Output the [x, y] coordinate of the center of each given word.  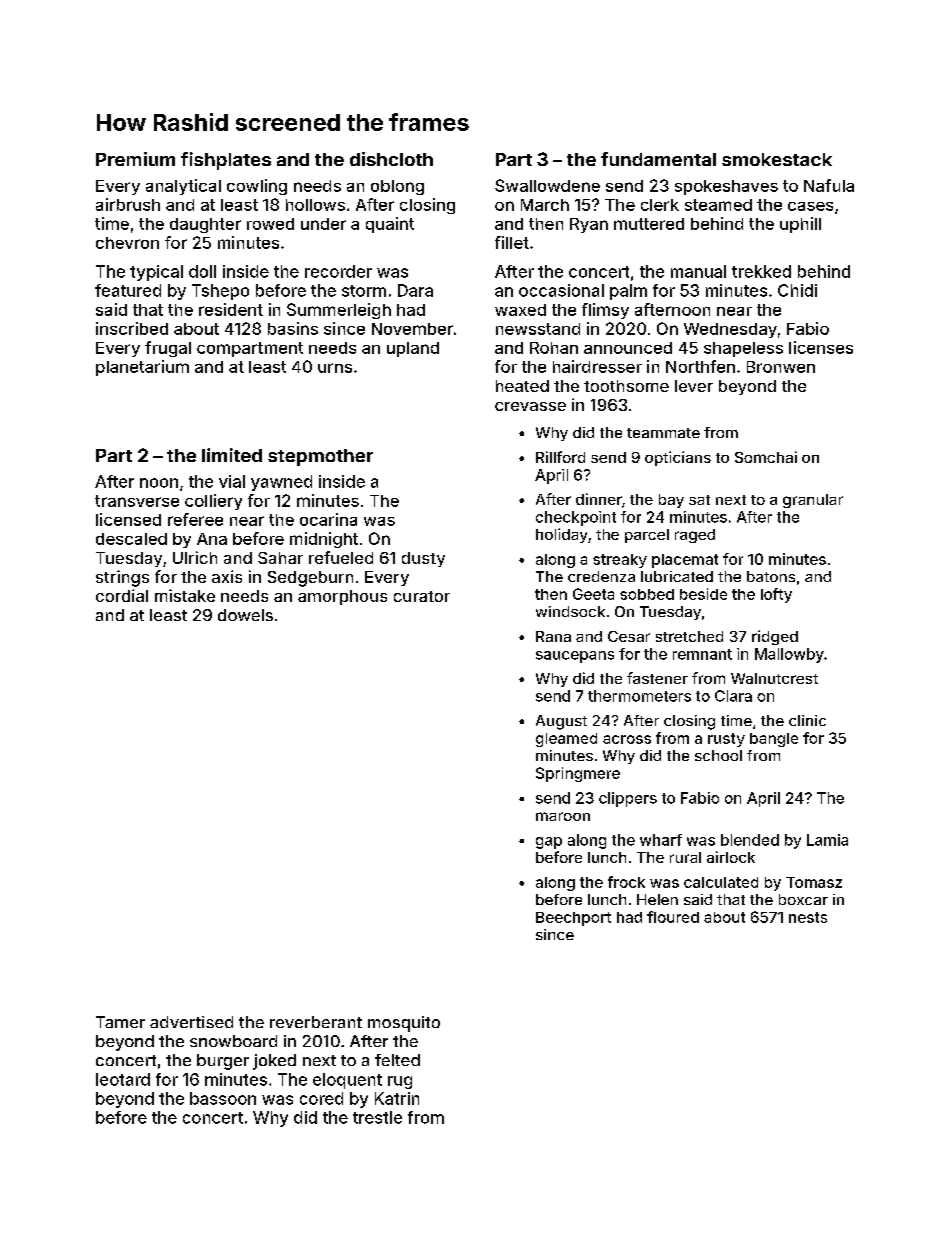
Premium [135, 159]
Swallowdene [547, 185]
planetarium [142, 368]
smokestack [777, 159]
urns [335, 368]
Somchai [766, 457]
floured [673, 917]
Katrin [397, 1098]
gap [549, 843]
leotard [123, 1079]
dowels [245, 615]
